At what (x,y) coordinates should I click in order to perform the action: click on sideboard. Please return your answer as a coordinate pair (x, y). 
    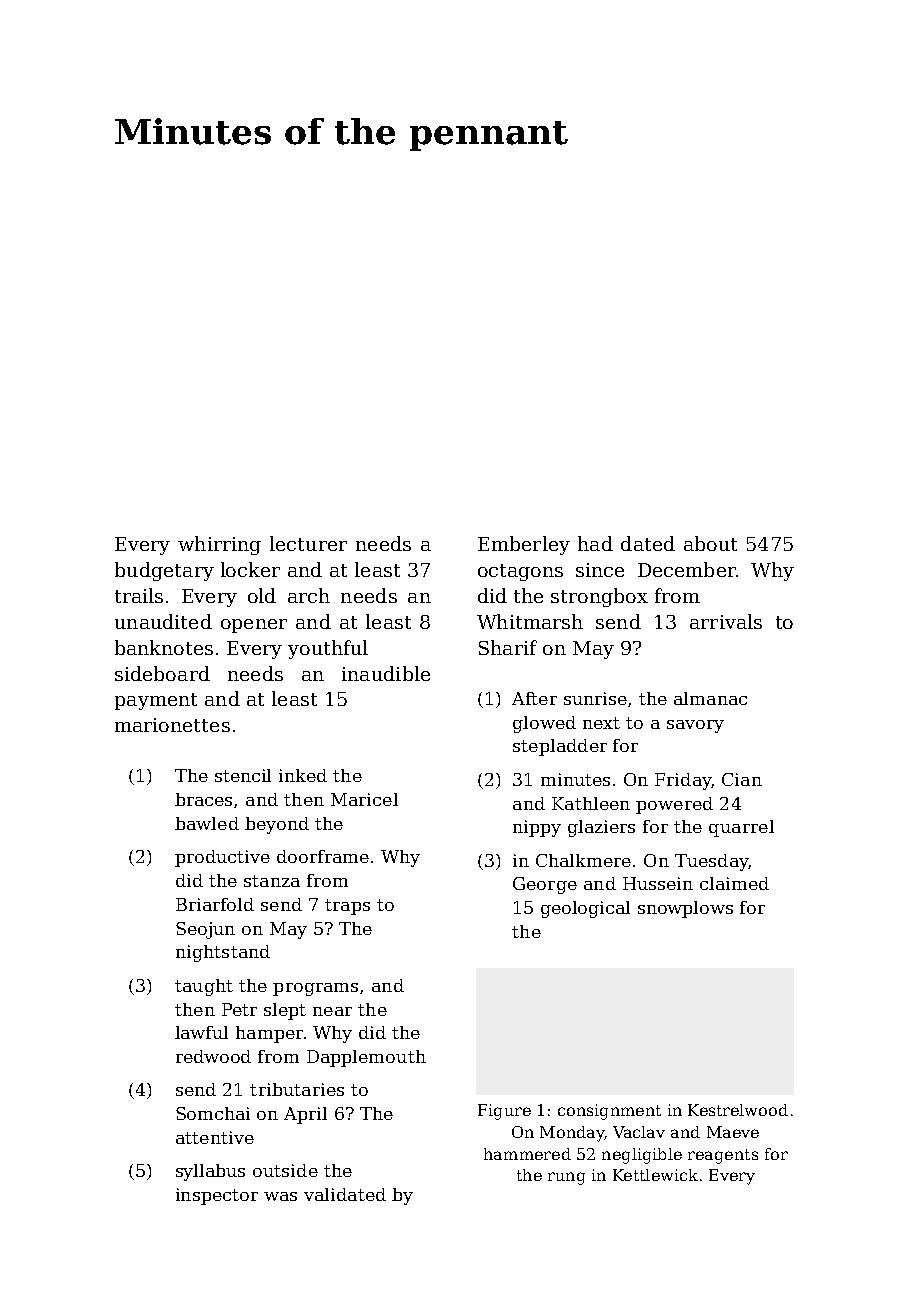
    Looking at the image, I should click on (162, 673).
